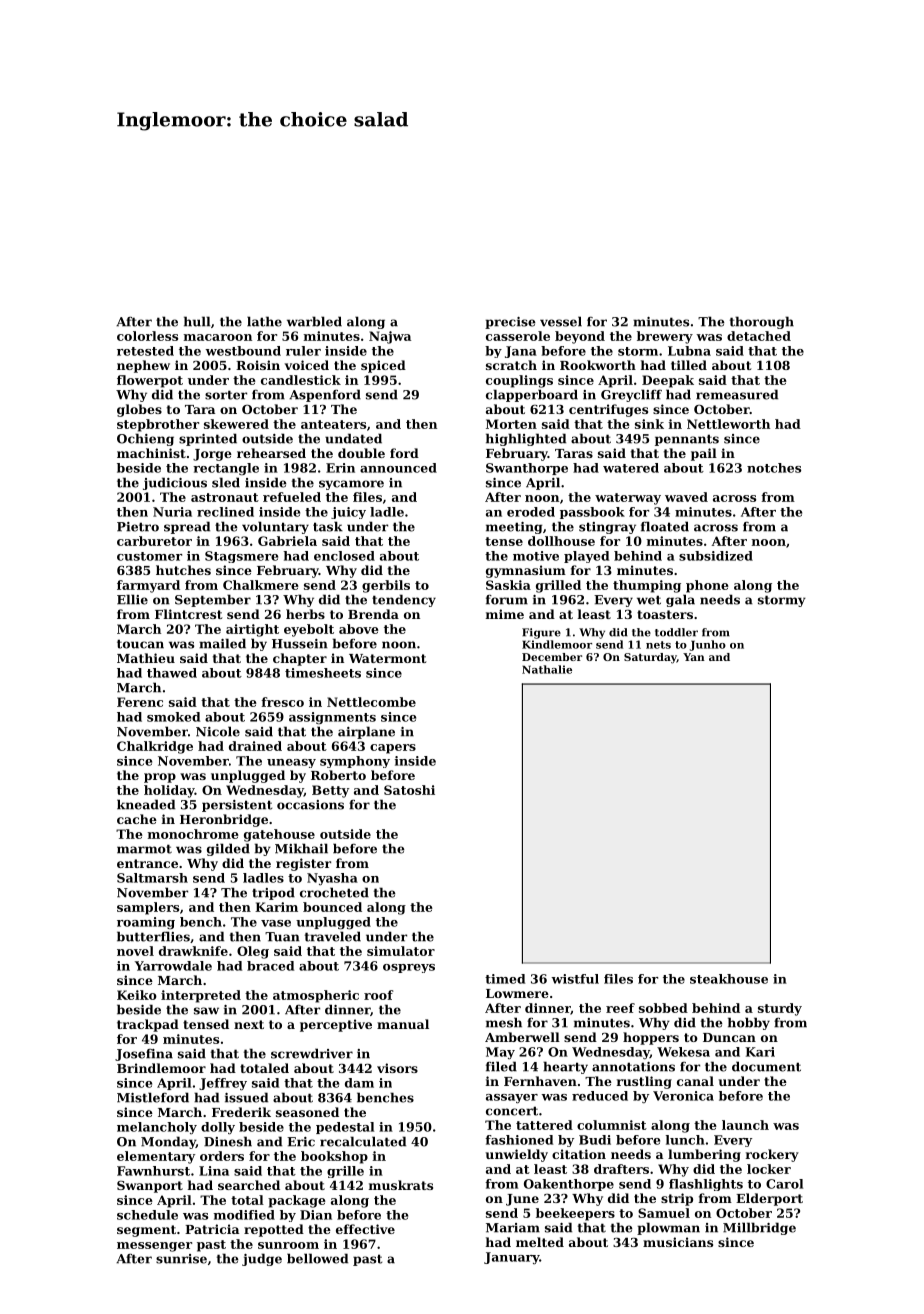 The height and width of the screenshot is (1314, 924). What do you see at coordinates (173, 717) in the screenshot?
I see `smoked` at bounding box center [173, 717].
